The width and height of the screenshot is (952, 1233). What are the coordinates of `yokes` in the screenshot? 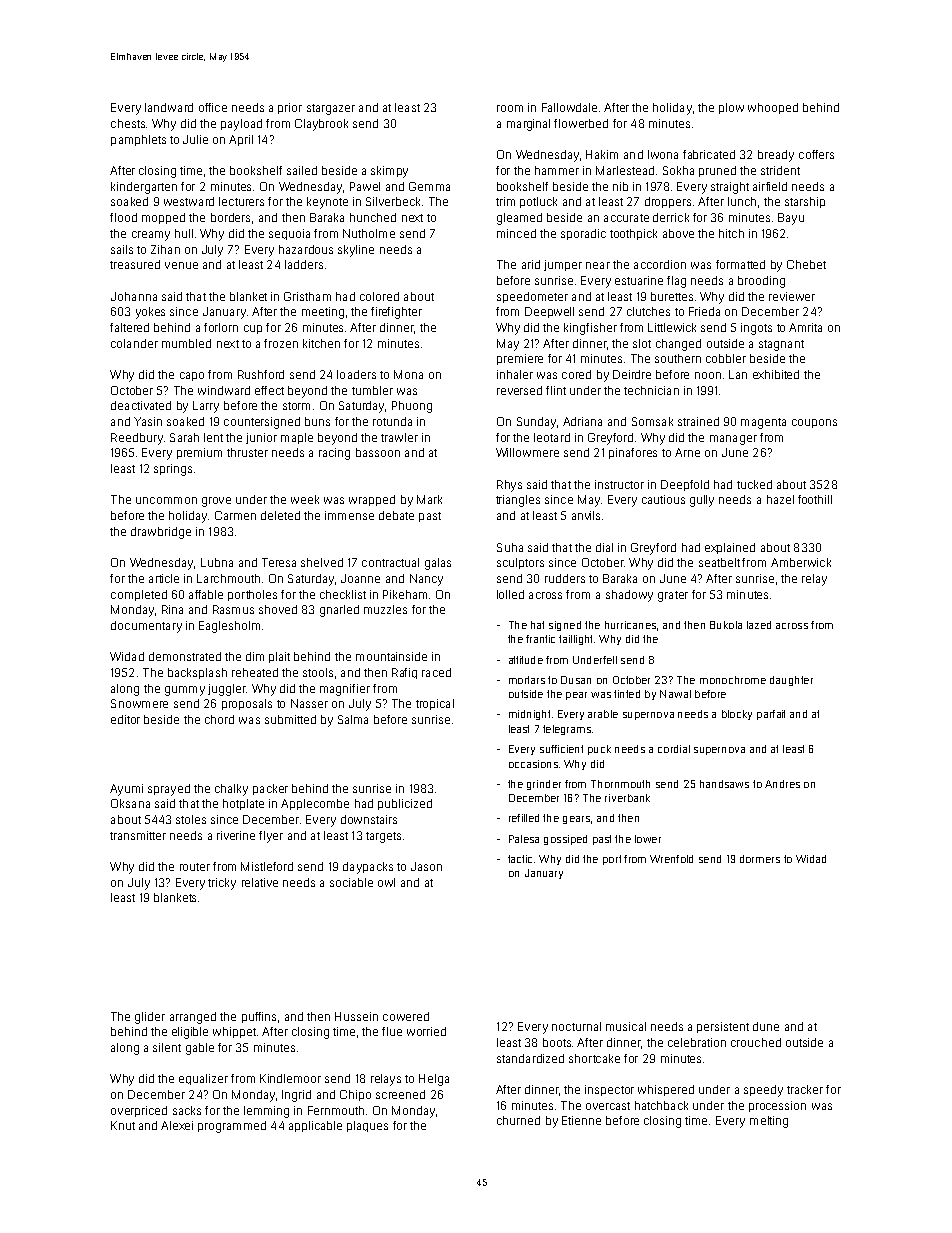 It's located at (150, 313).
